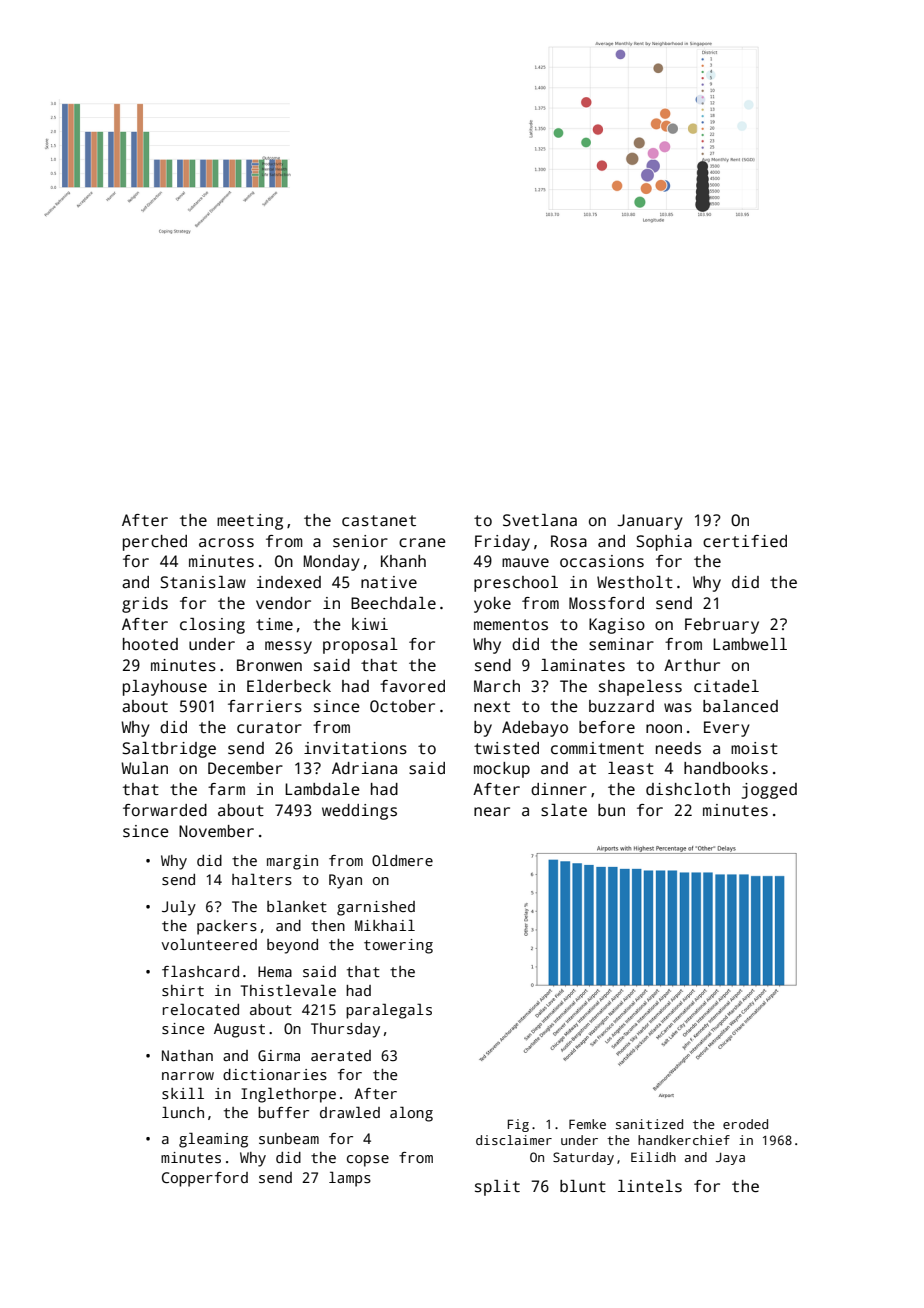 The image size is (924, 1308). Describe the element at coordinates (497, 1188) in the document. I see `split` at that location.
